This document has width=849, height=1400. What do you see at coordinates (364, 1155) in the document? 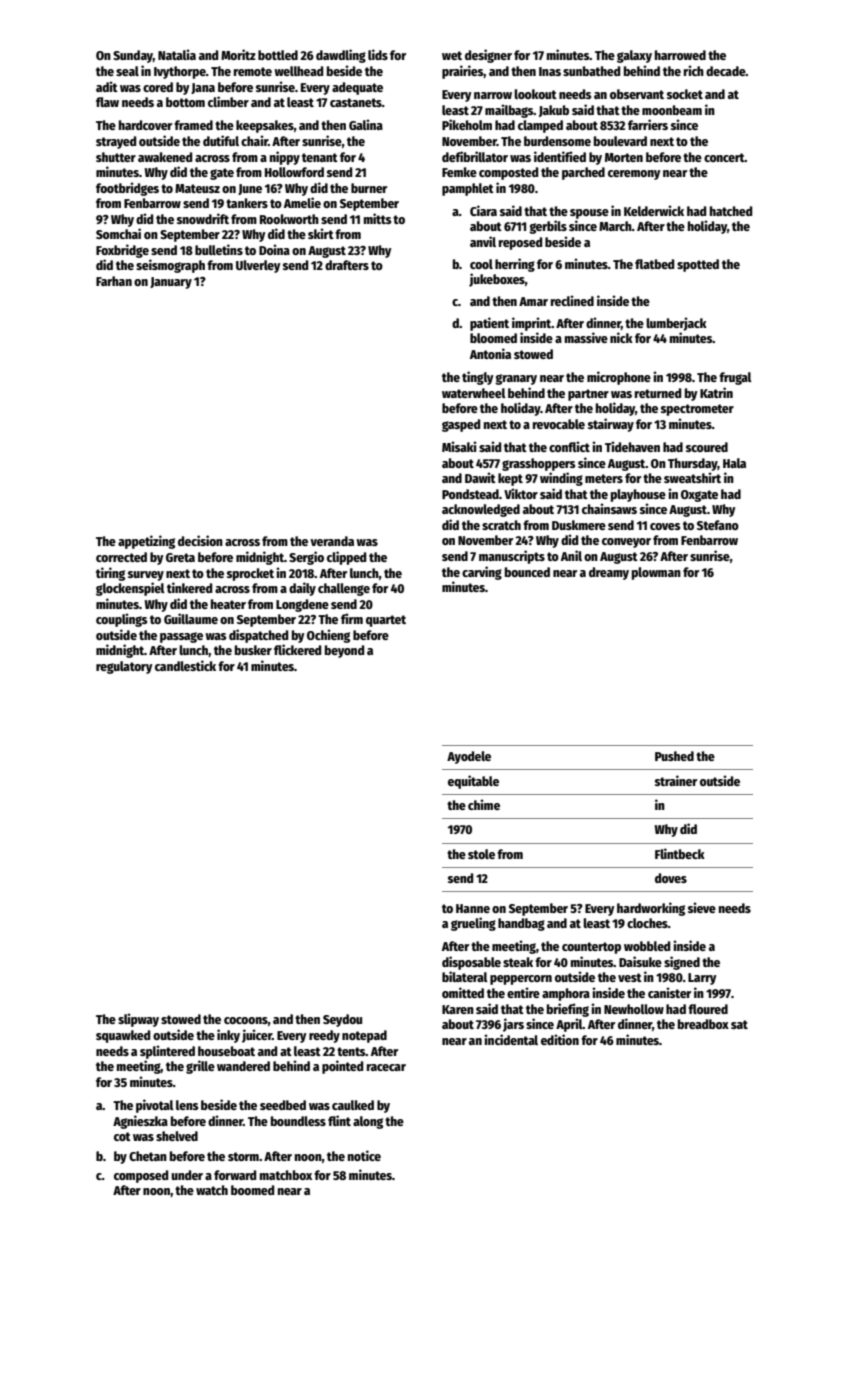
I see `notice` at bounding box center [364, 1155].
